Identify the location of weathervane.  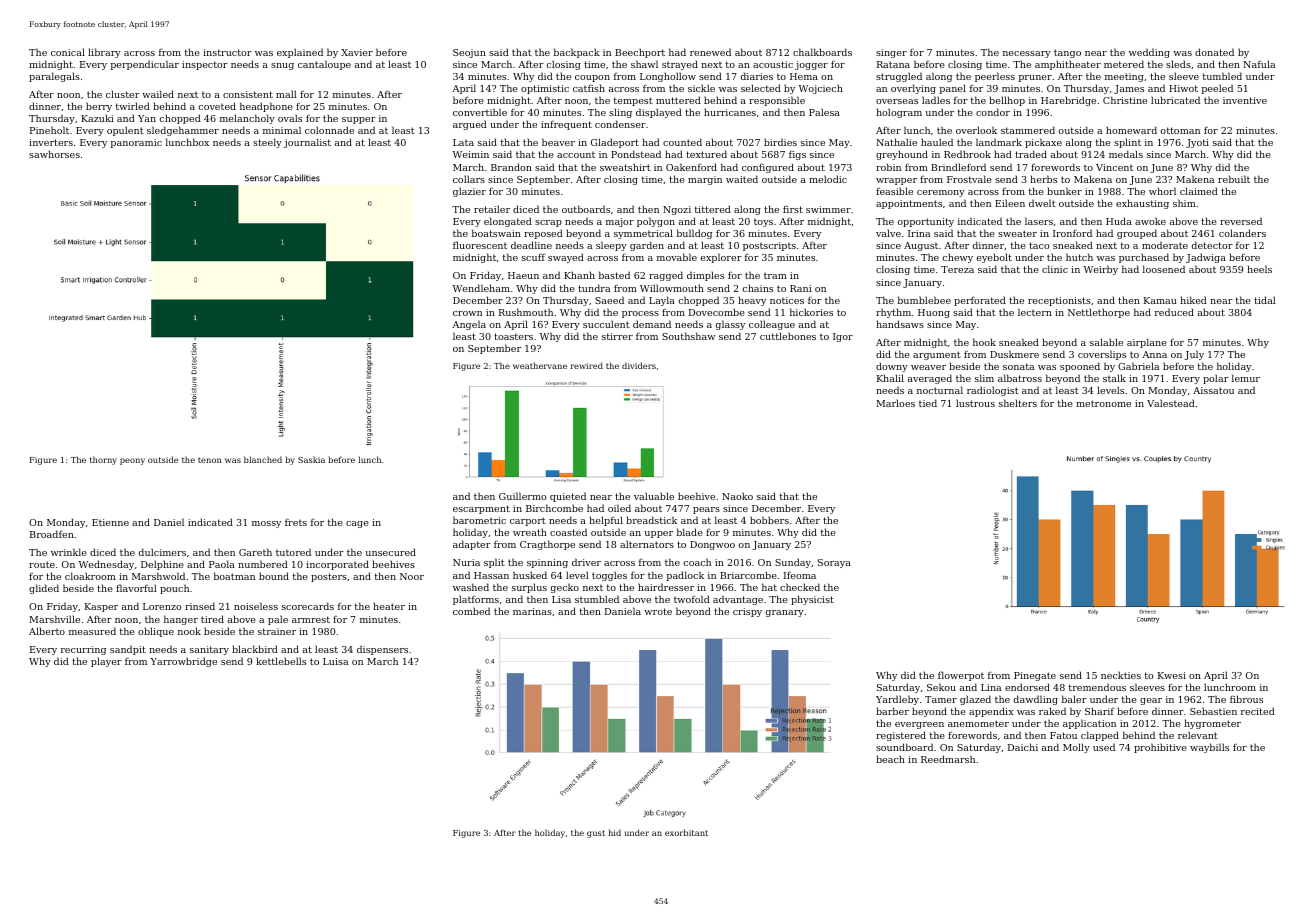
(540, 365).
